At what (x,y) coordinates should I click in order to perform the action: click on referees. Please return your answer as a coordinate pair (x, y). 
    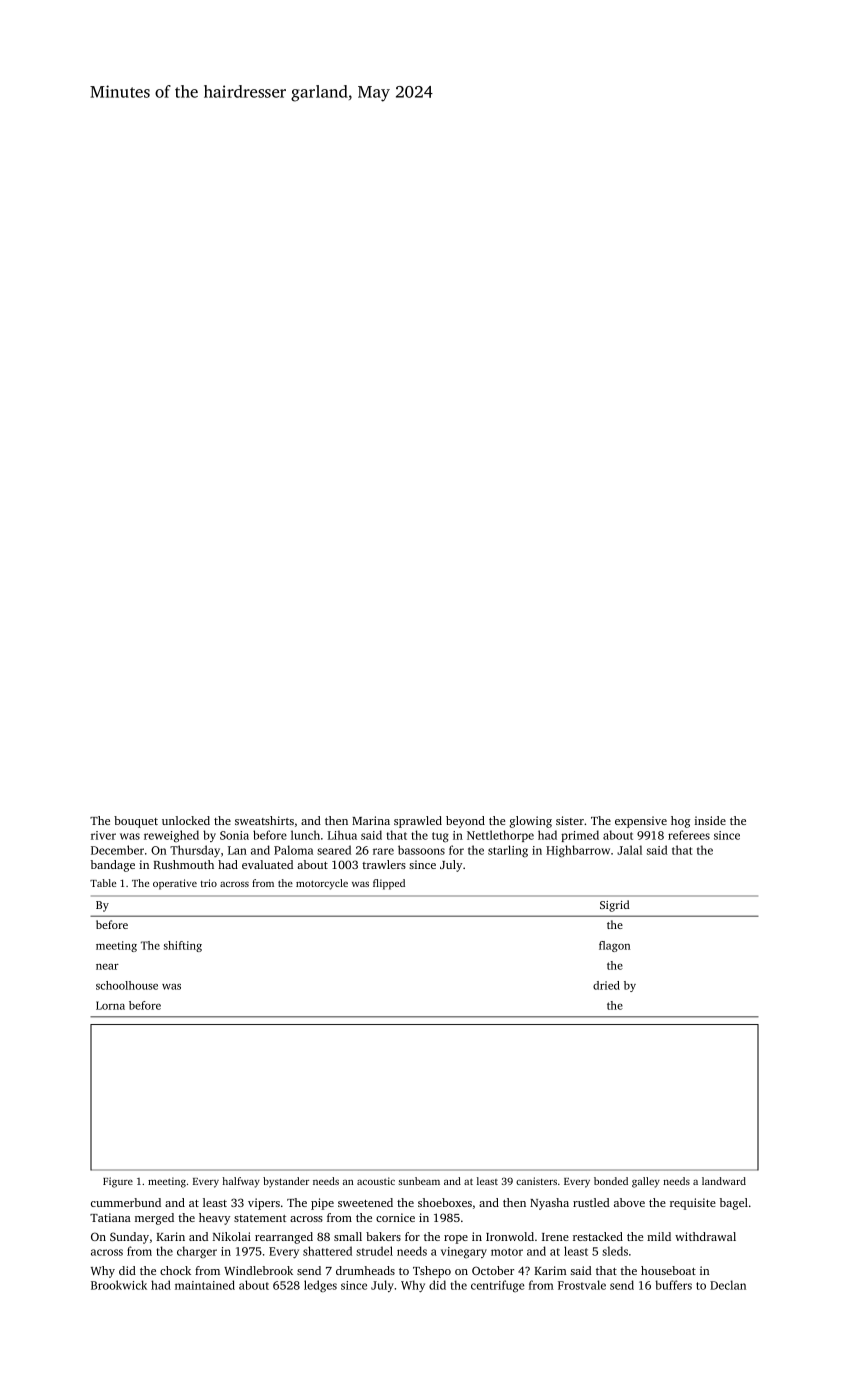
    Looking at the image, I should click on (689, 835).
